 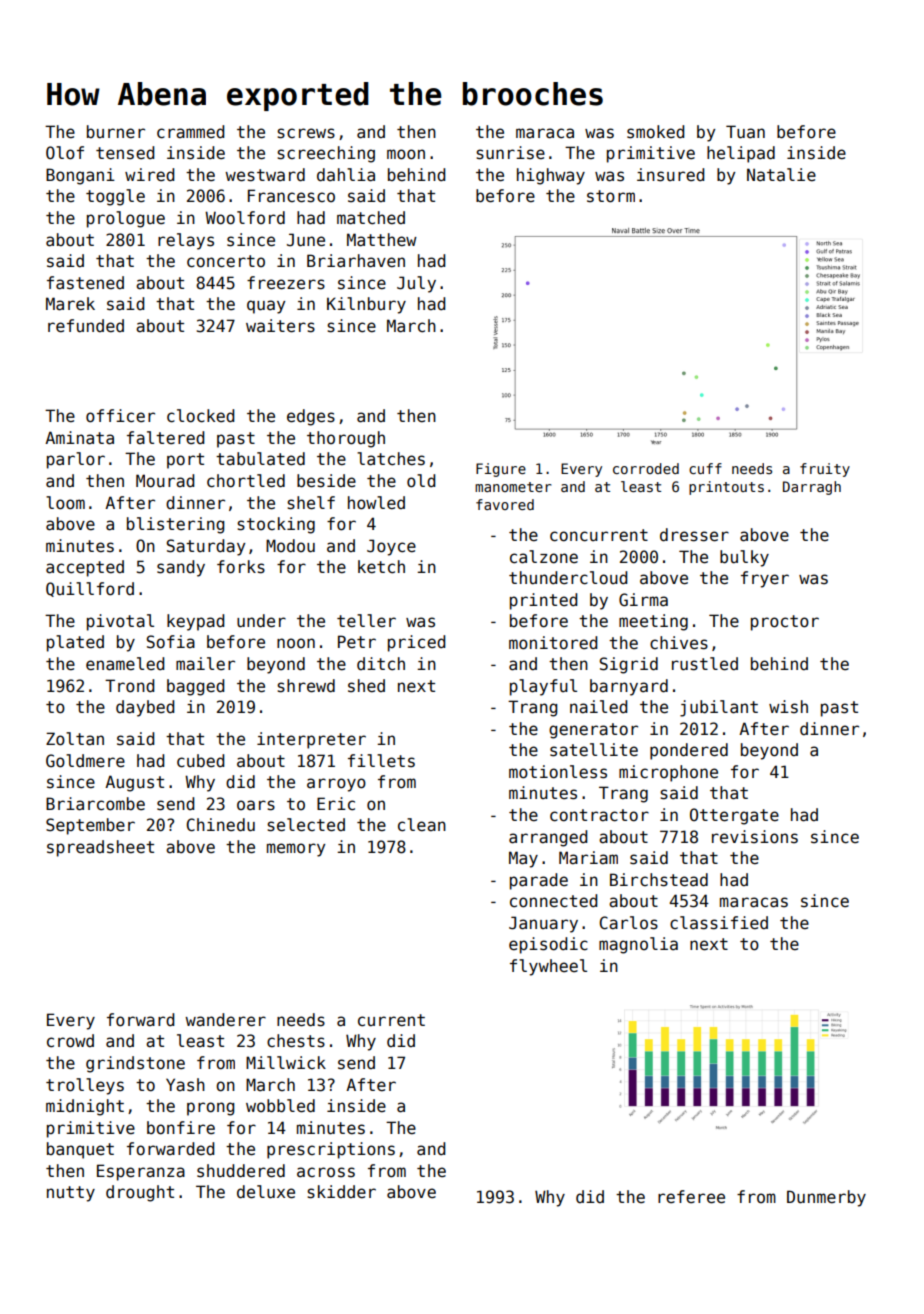 I want to click on crowd, so click(x=70, y=1041).
